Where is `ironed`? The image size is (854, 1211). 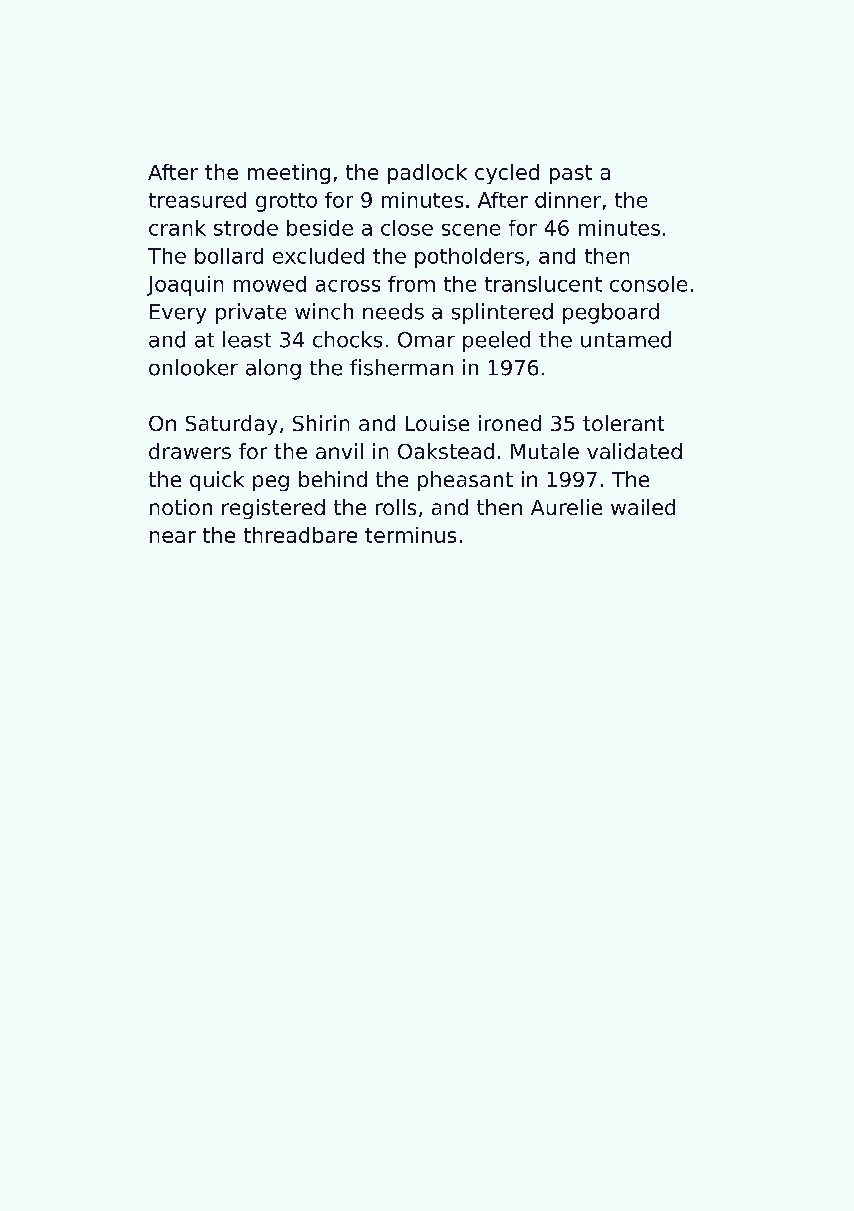 ironed is located at coordinates (510, 423).
